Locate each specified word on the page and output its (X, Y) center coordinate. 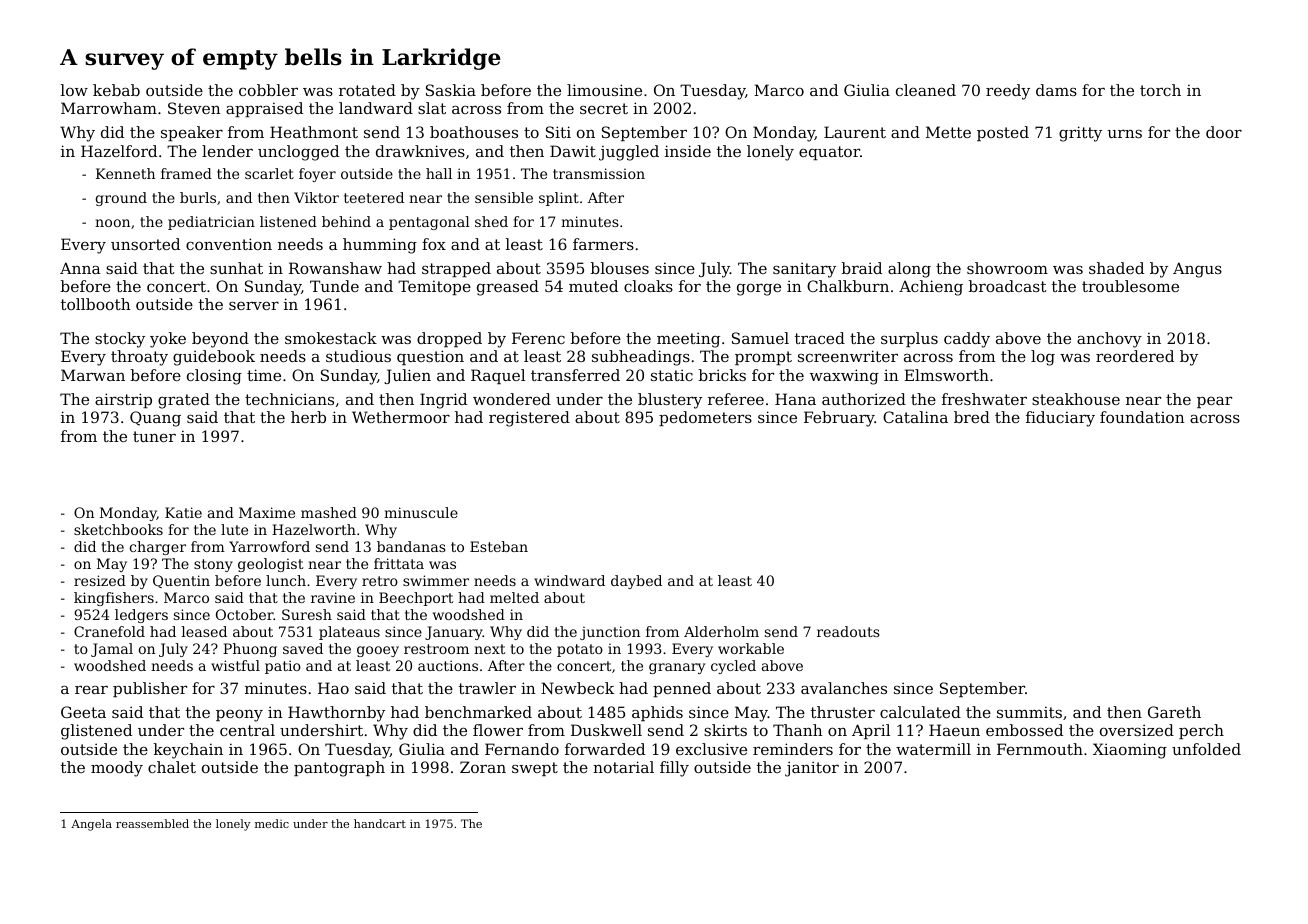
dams (1056, 90)
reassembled (152, 823)
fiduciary (1060, 419)
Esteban (499, 546)
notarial (623, 767)
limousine (604, 90)
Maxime (267, 512)
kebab (116, 90)
